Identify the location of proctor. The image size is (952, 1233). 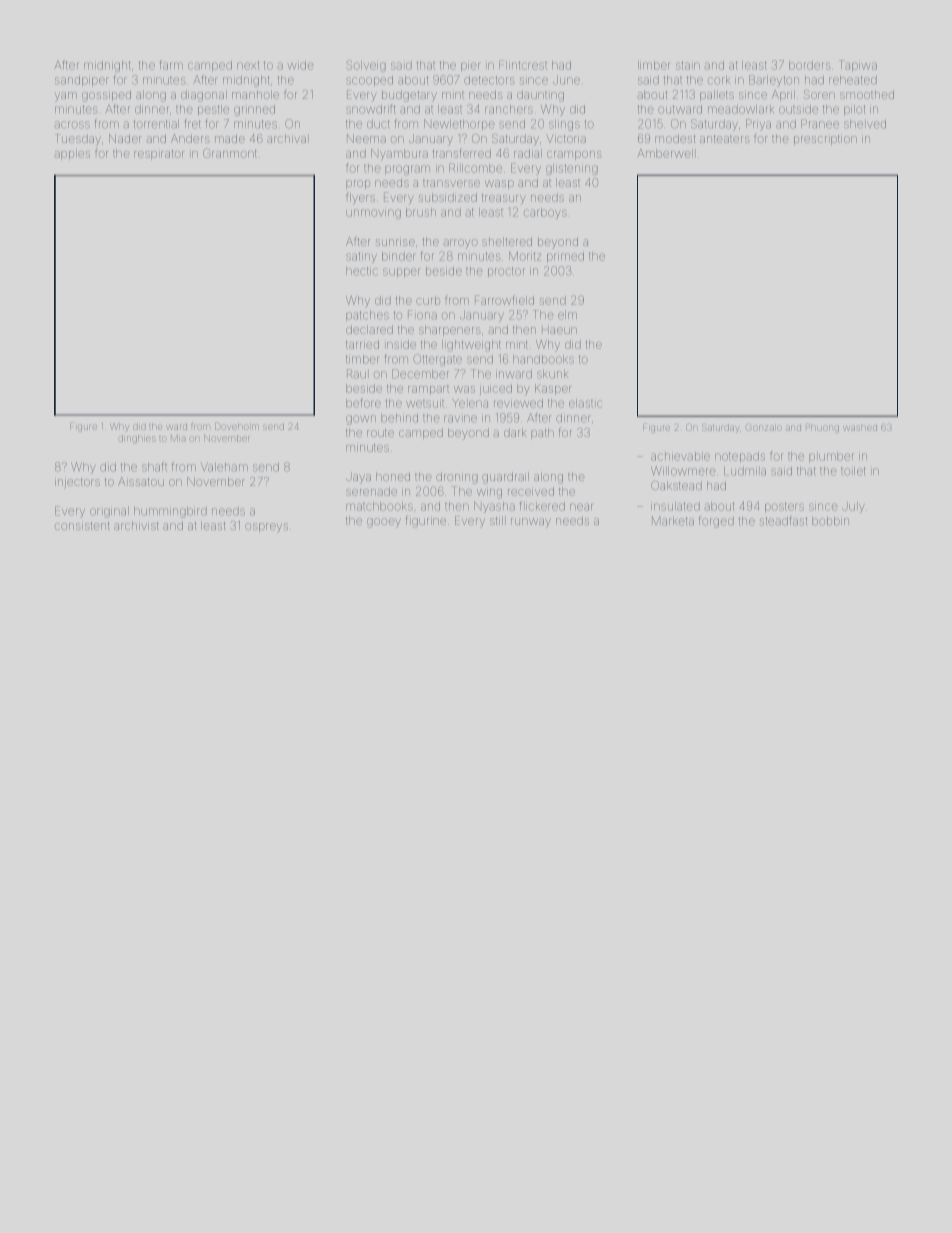
(506, 271).
